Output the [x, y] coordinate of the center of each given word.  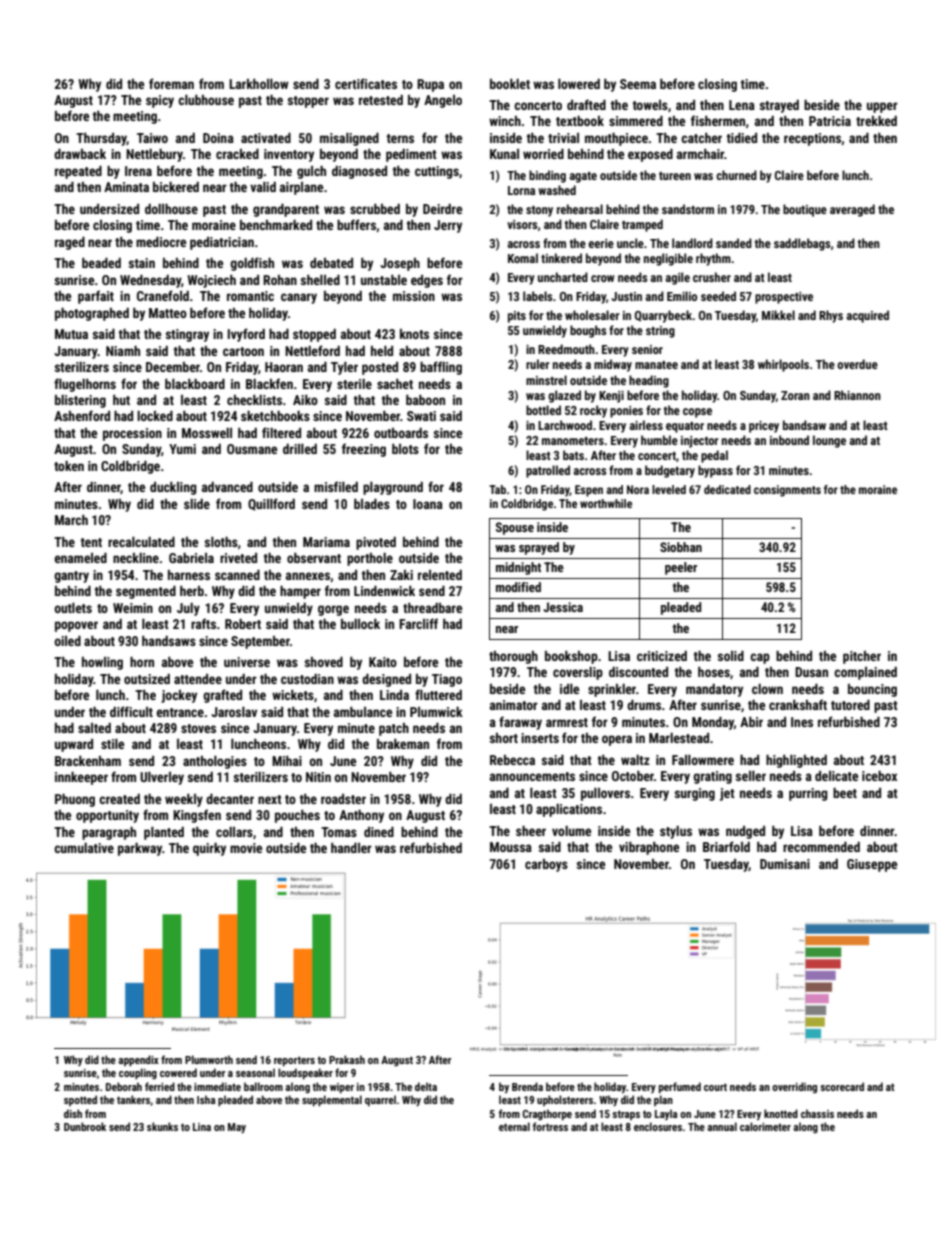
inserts [540, 738]
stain [142, 263]
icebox [879, 776]
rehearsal [580, 209]
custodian [307, 679]
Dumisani [785, 864]
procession [132, 434]
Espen [589, 491]
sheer [531, 831]
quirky [209, 849]
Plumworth [209, 1059]
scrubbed [375, 209]
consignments [787, 491]
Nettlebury [154, 155]
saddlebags [802, 244]
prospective [784, 298]
